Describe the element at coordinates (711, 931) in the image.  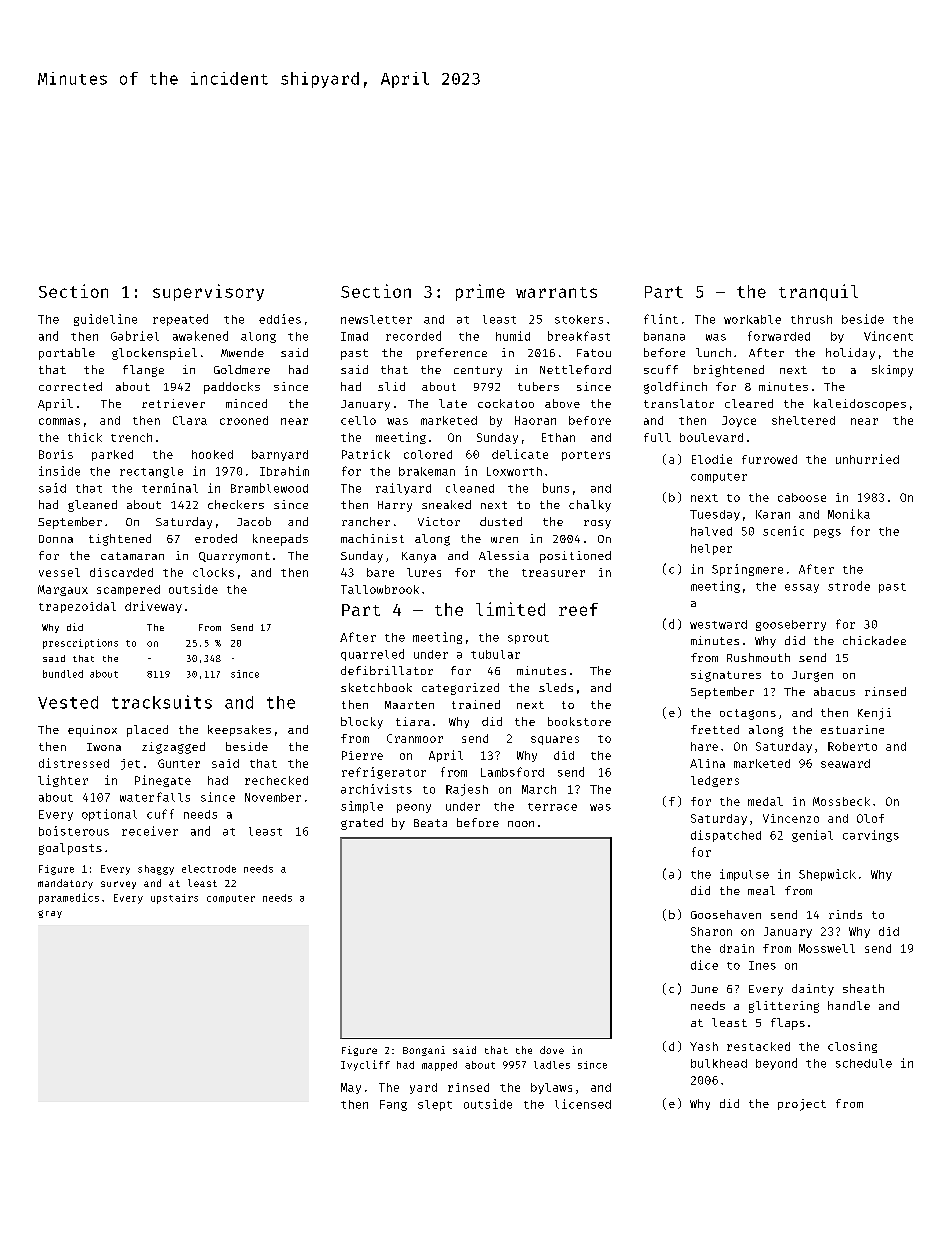
I see `Sharon` at that location.
